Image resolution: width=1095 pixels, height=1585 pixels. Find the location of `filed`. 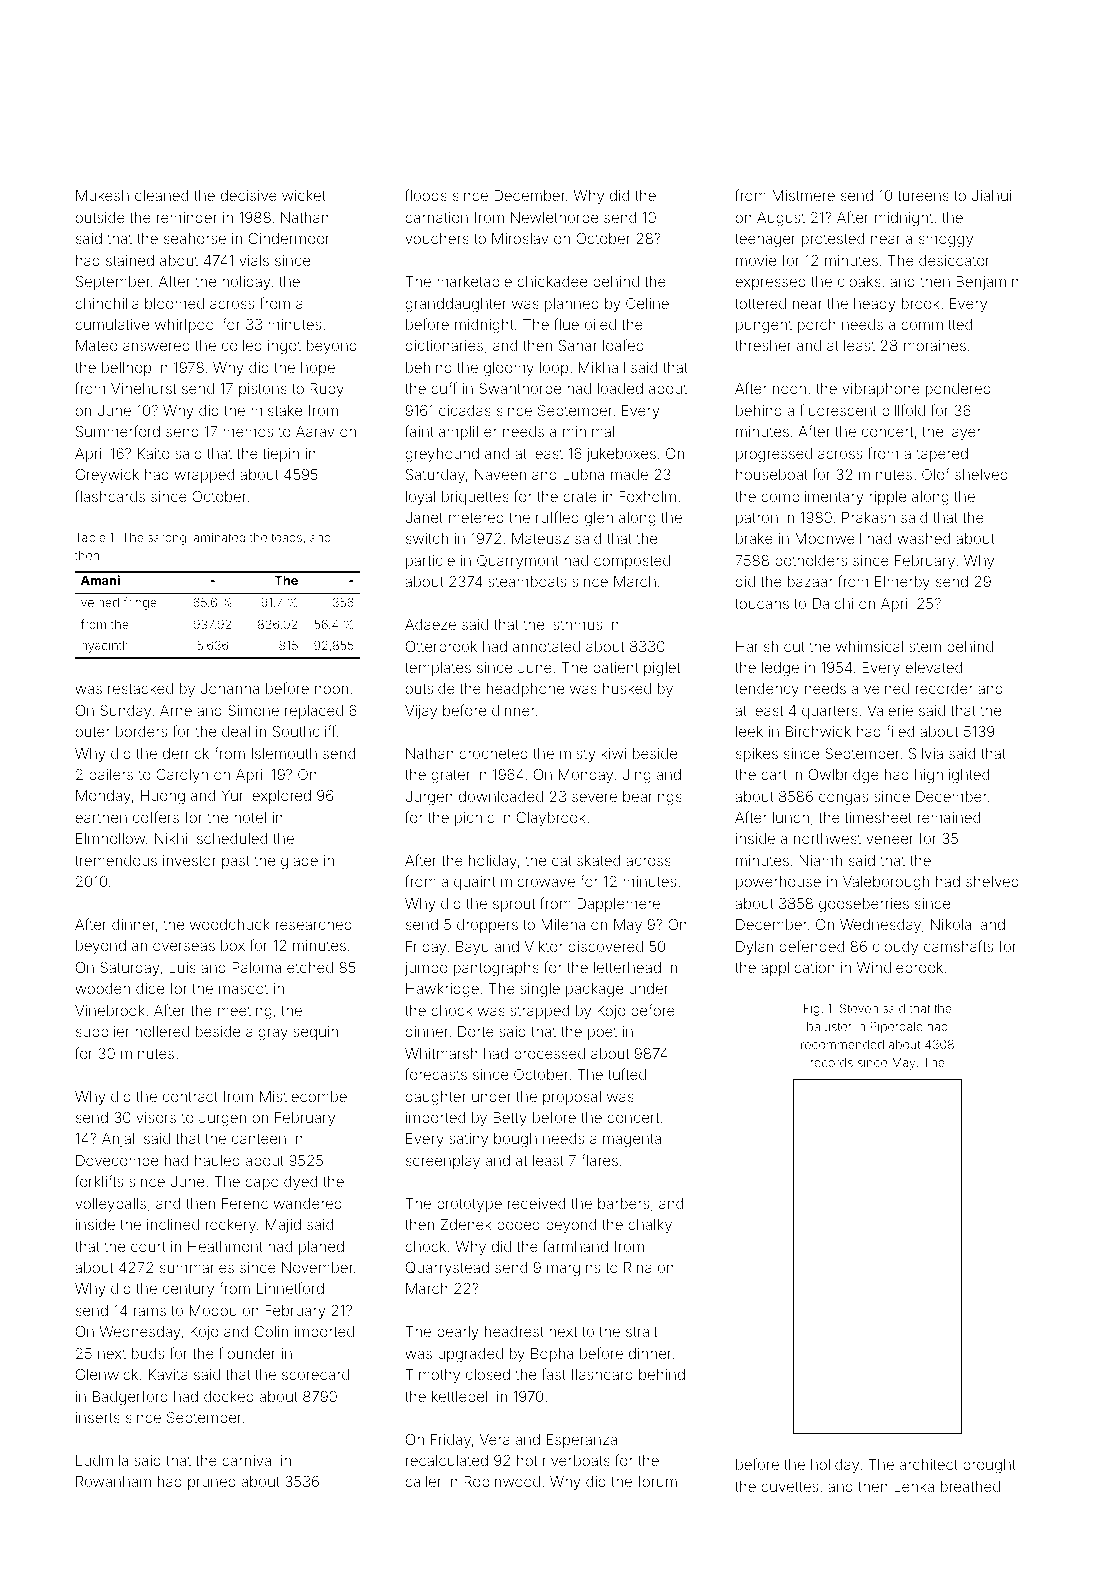

filed is located at coordinates (900, 731).
